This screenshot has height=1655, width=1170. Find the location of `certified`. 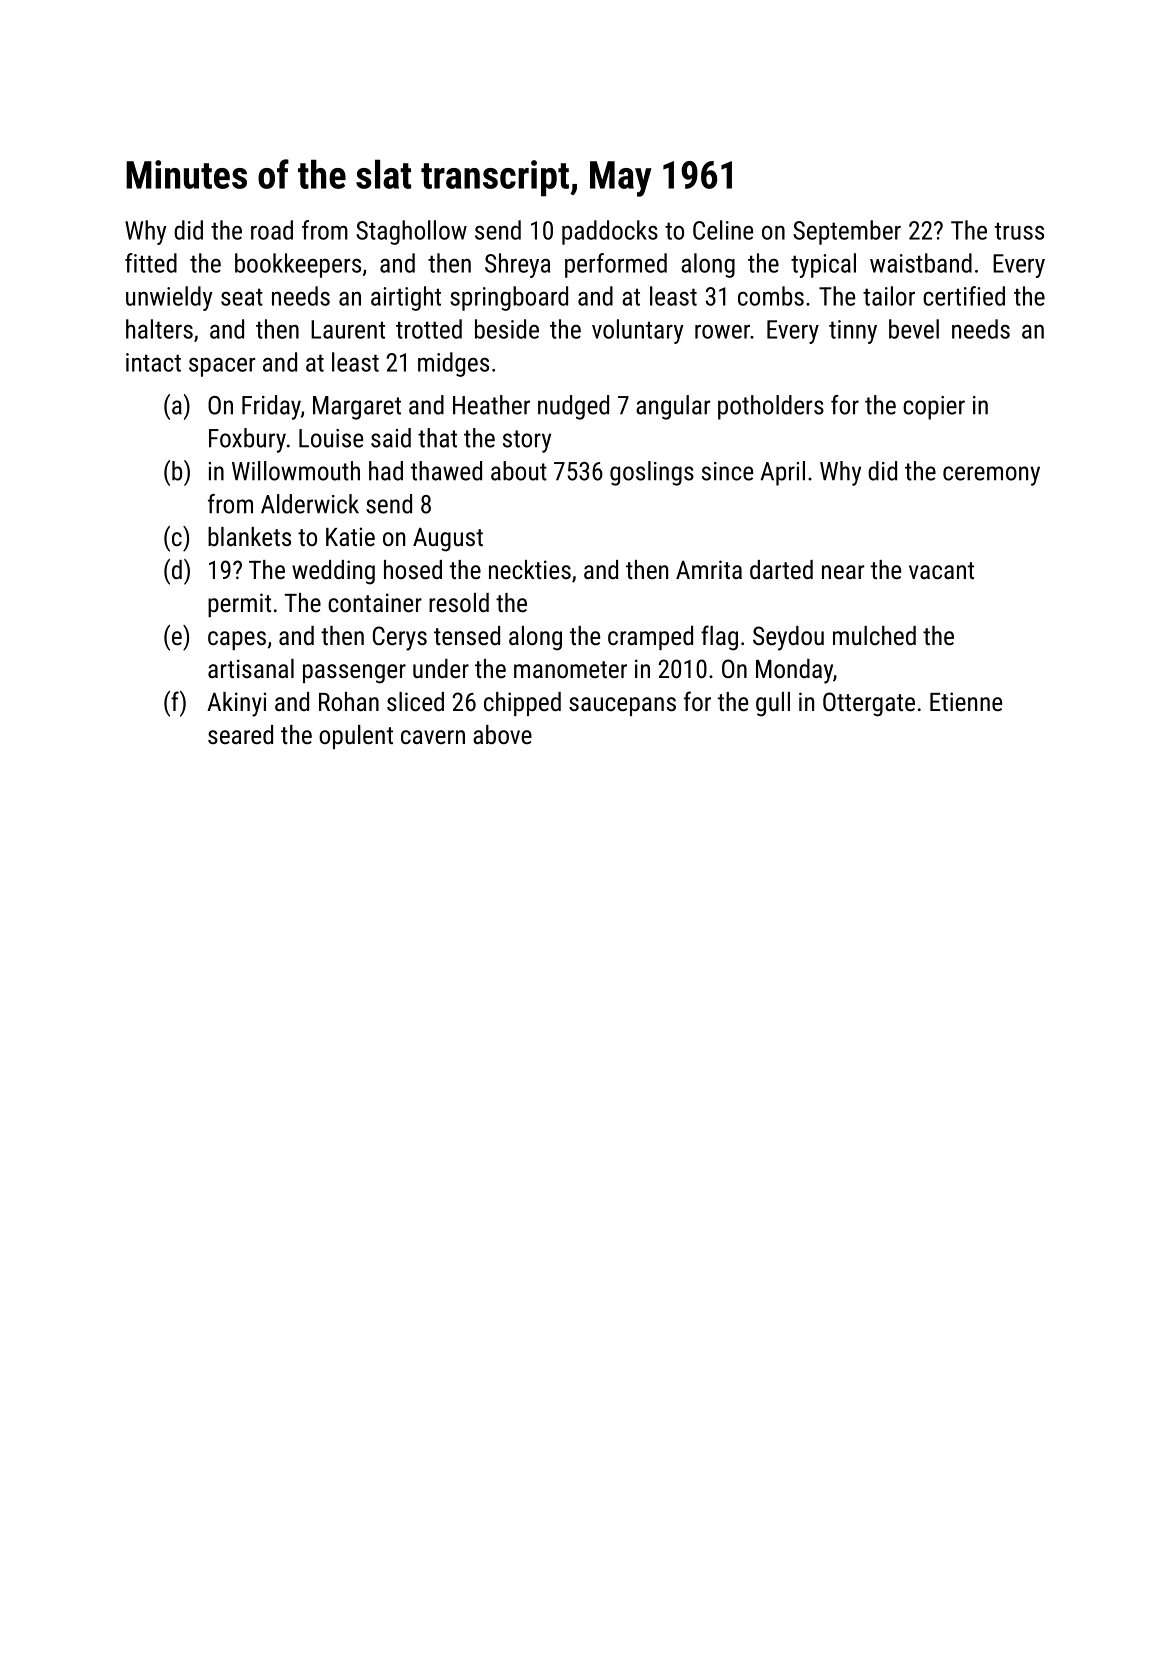

certified is located at coordinates (964, 296).
